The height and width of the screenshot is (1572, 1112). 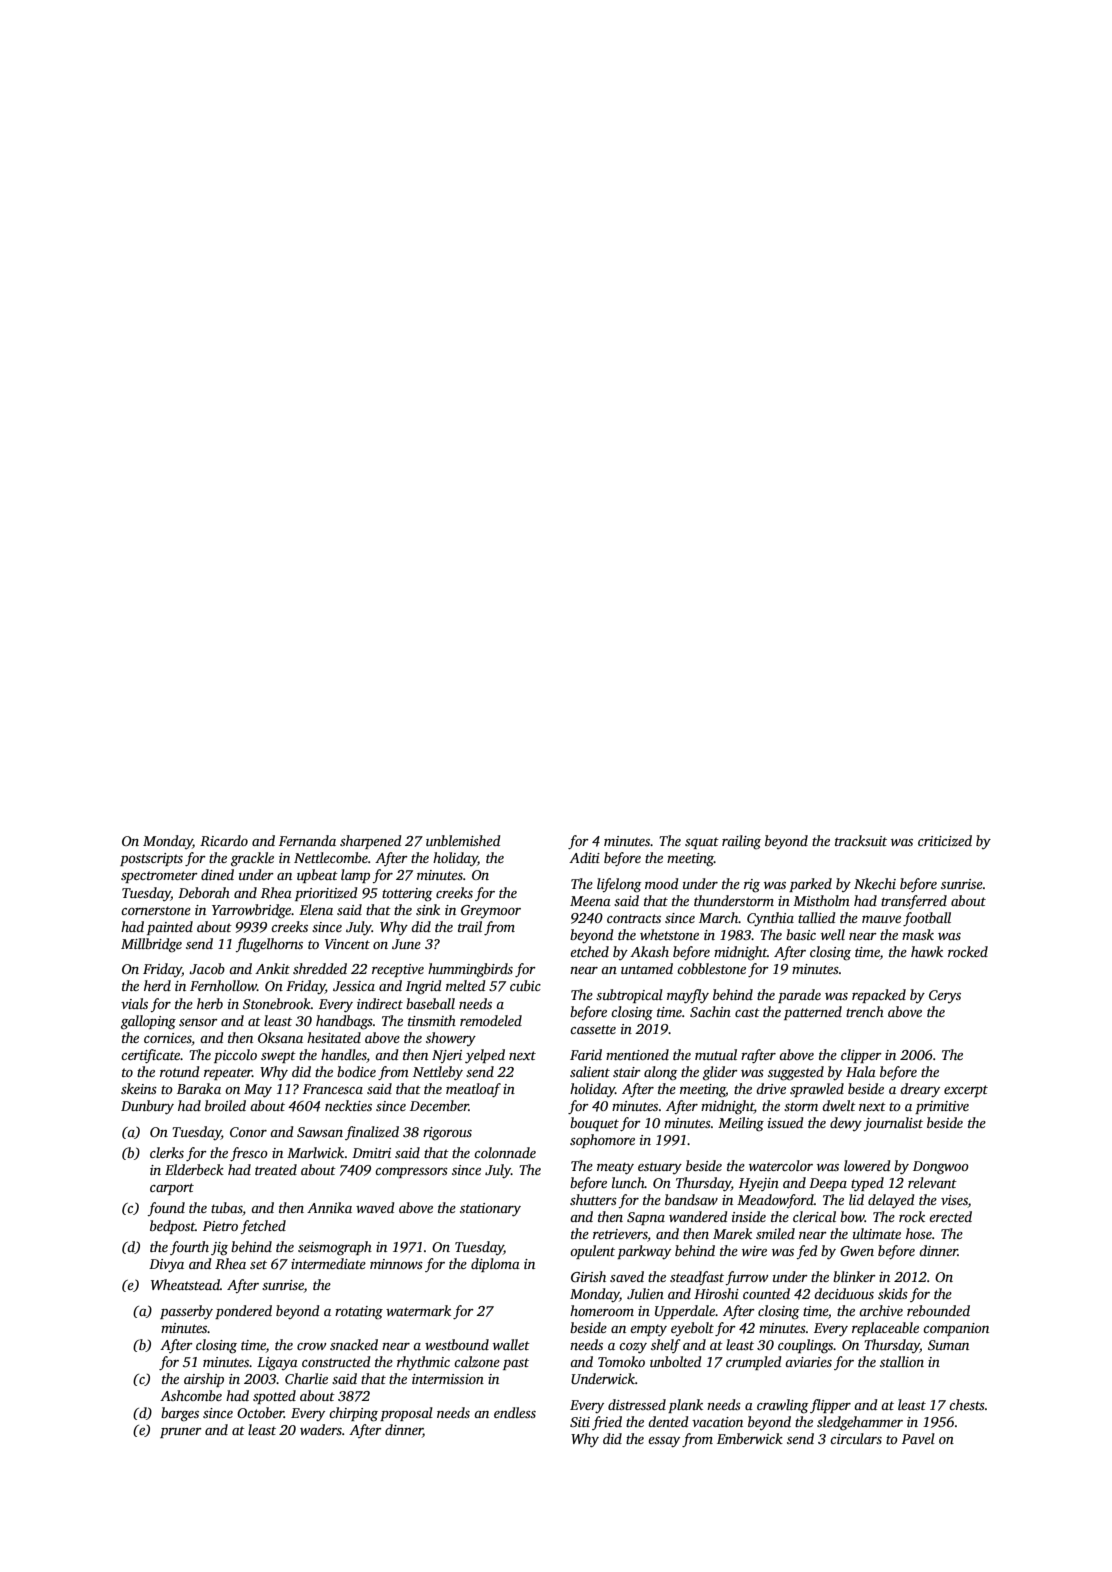 I want to click on Deepa, so click(x=828, y=1184).
